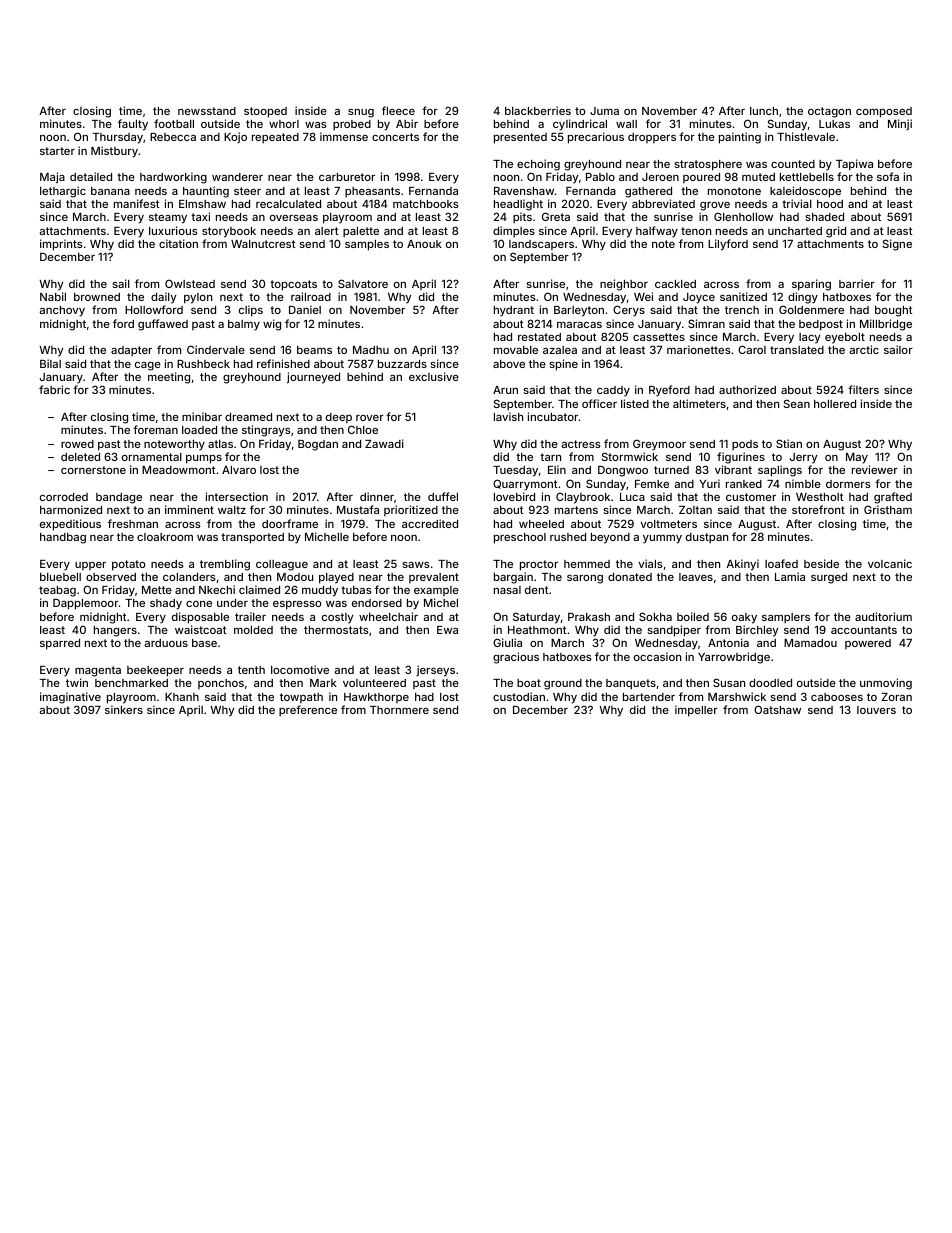 Image resolution: width=952 pixels, height=1233 pixels. Describe the element at coordinates (53, 296) in the screenshot. I see `Nabil` at that location.
